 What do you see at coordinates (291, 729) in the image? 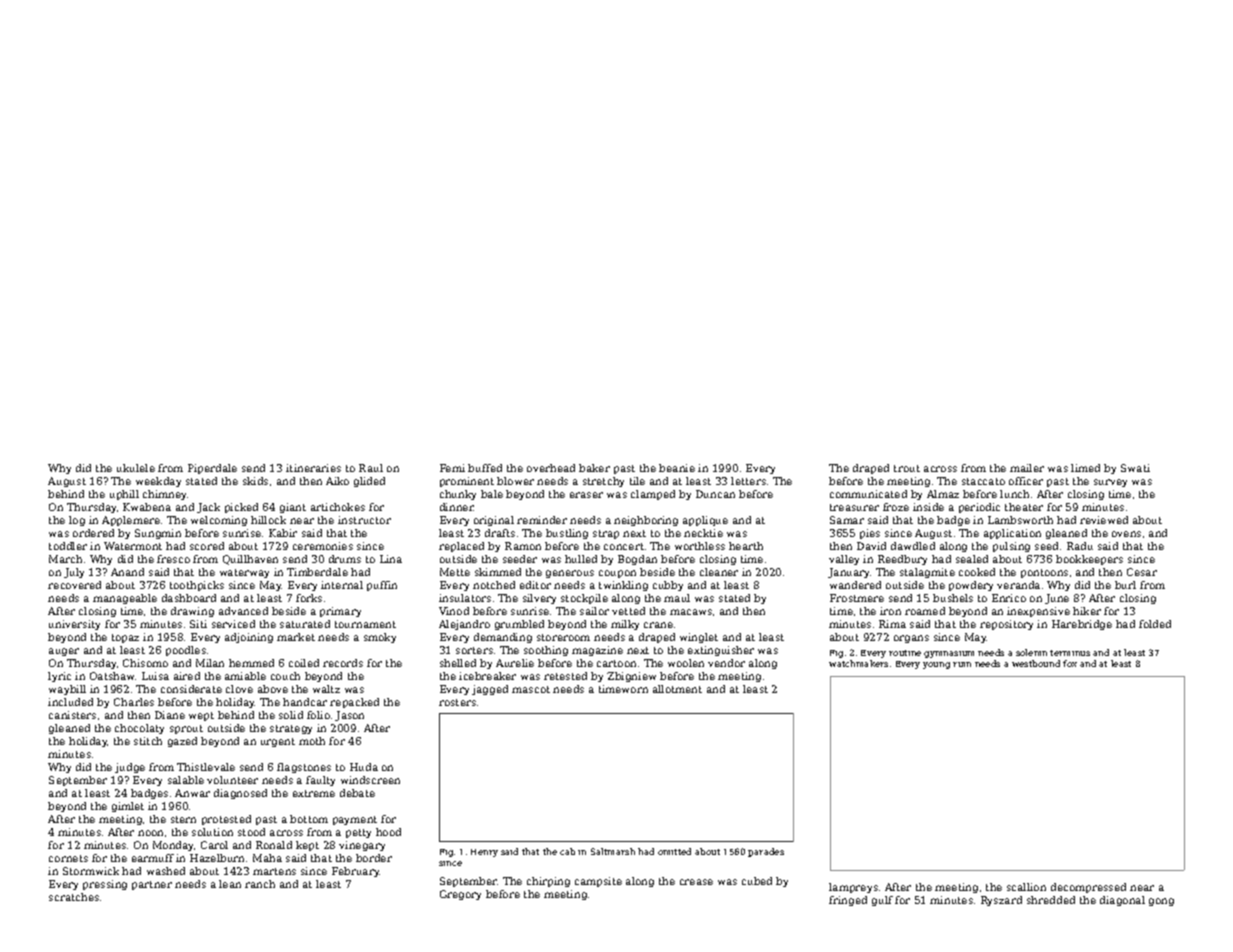
I see `strategy` at bounding box center [291, 729].
